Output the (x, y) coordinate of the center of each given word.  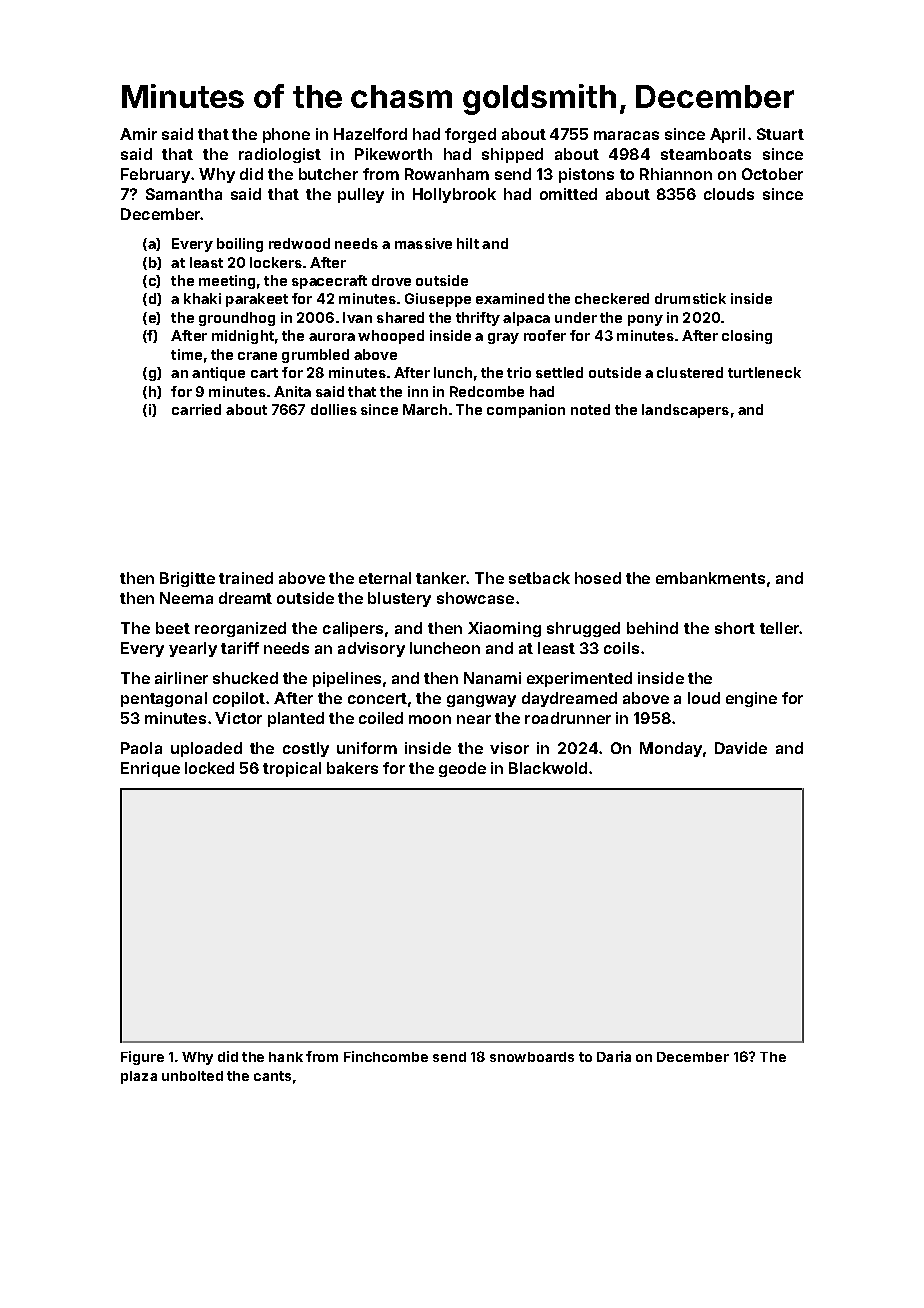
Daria (614, 1056)
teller (779, 628)
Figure (142, 1058)
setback (539, 578)
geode (462, 769)
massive (423, 243)
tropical (292, 769)
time (186, 354)
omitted (568, 194)
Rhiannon (676, 174)
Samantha (184, 194)
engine (751, 699)
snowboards (532, 1057)
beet (173, 628)
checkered (612, 298)
